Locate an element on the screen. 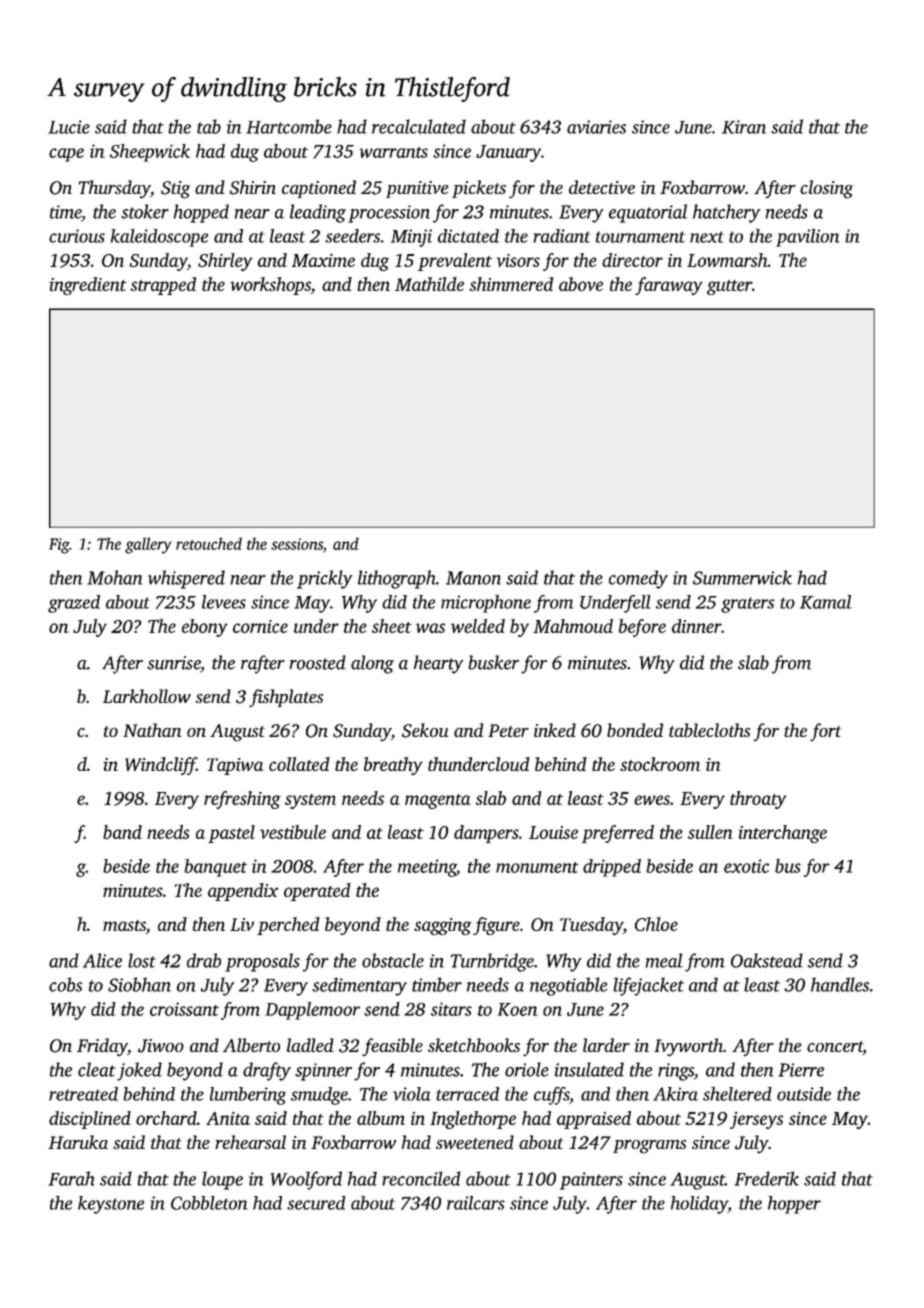 The image size is (924, 1308). inked is located at coordinates (555, 730).
